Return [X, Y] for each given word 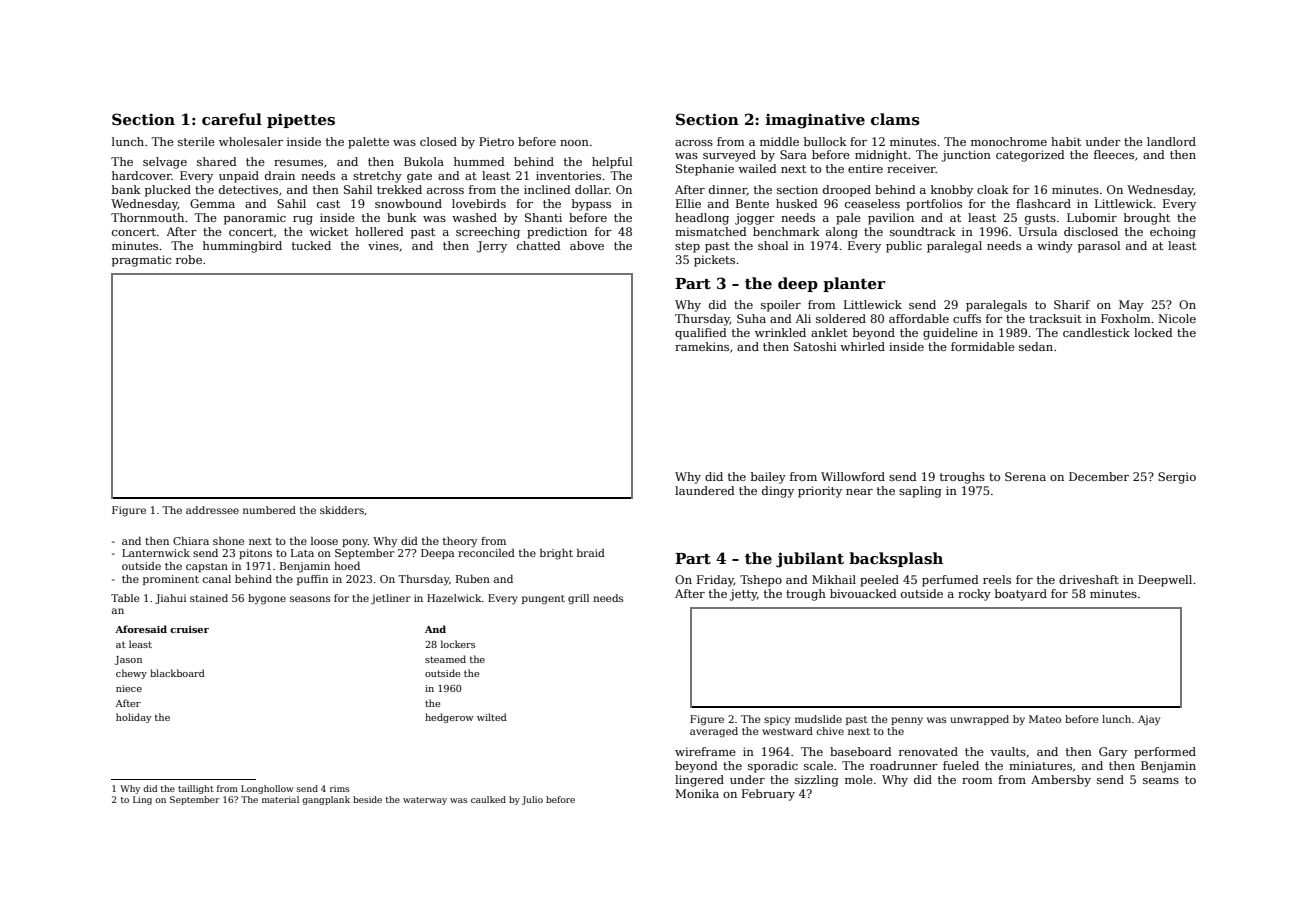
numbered [269, 510]
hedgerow [449, 718]
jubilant [810, 560]
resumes [298, 163]
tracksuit [1055, 318]
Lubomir [1092, 217]
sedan [1036, 346]
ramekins [702, 346]
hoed [347, 566]
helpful [612, 163]
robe [189, 259]
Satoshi [815, 346]
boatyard [1021, 595]
